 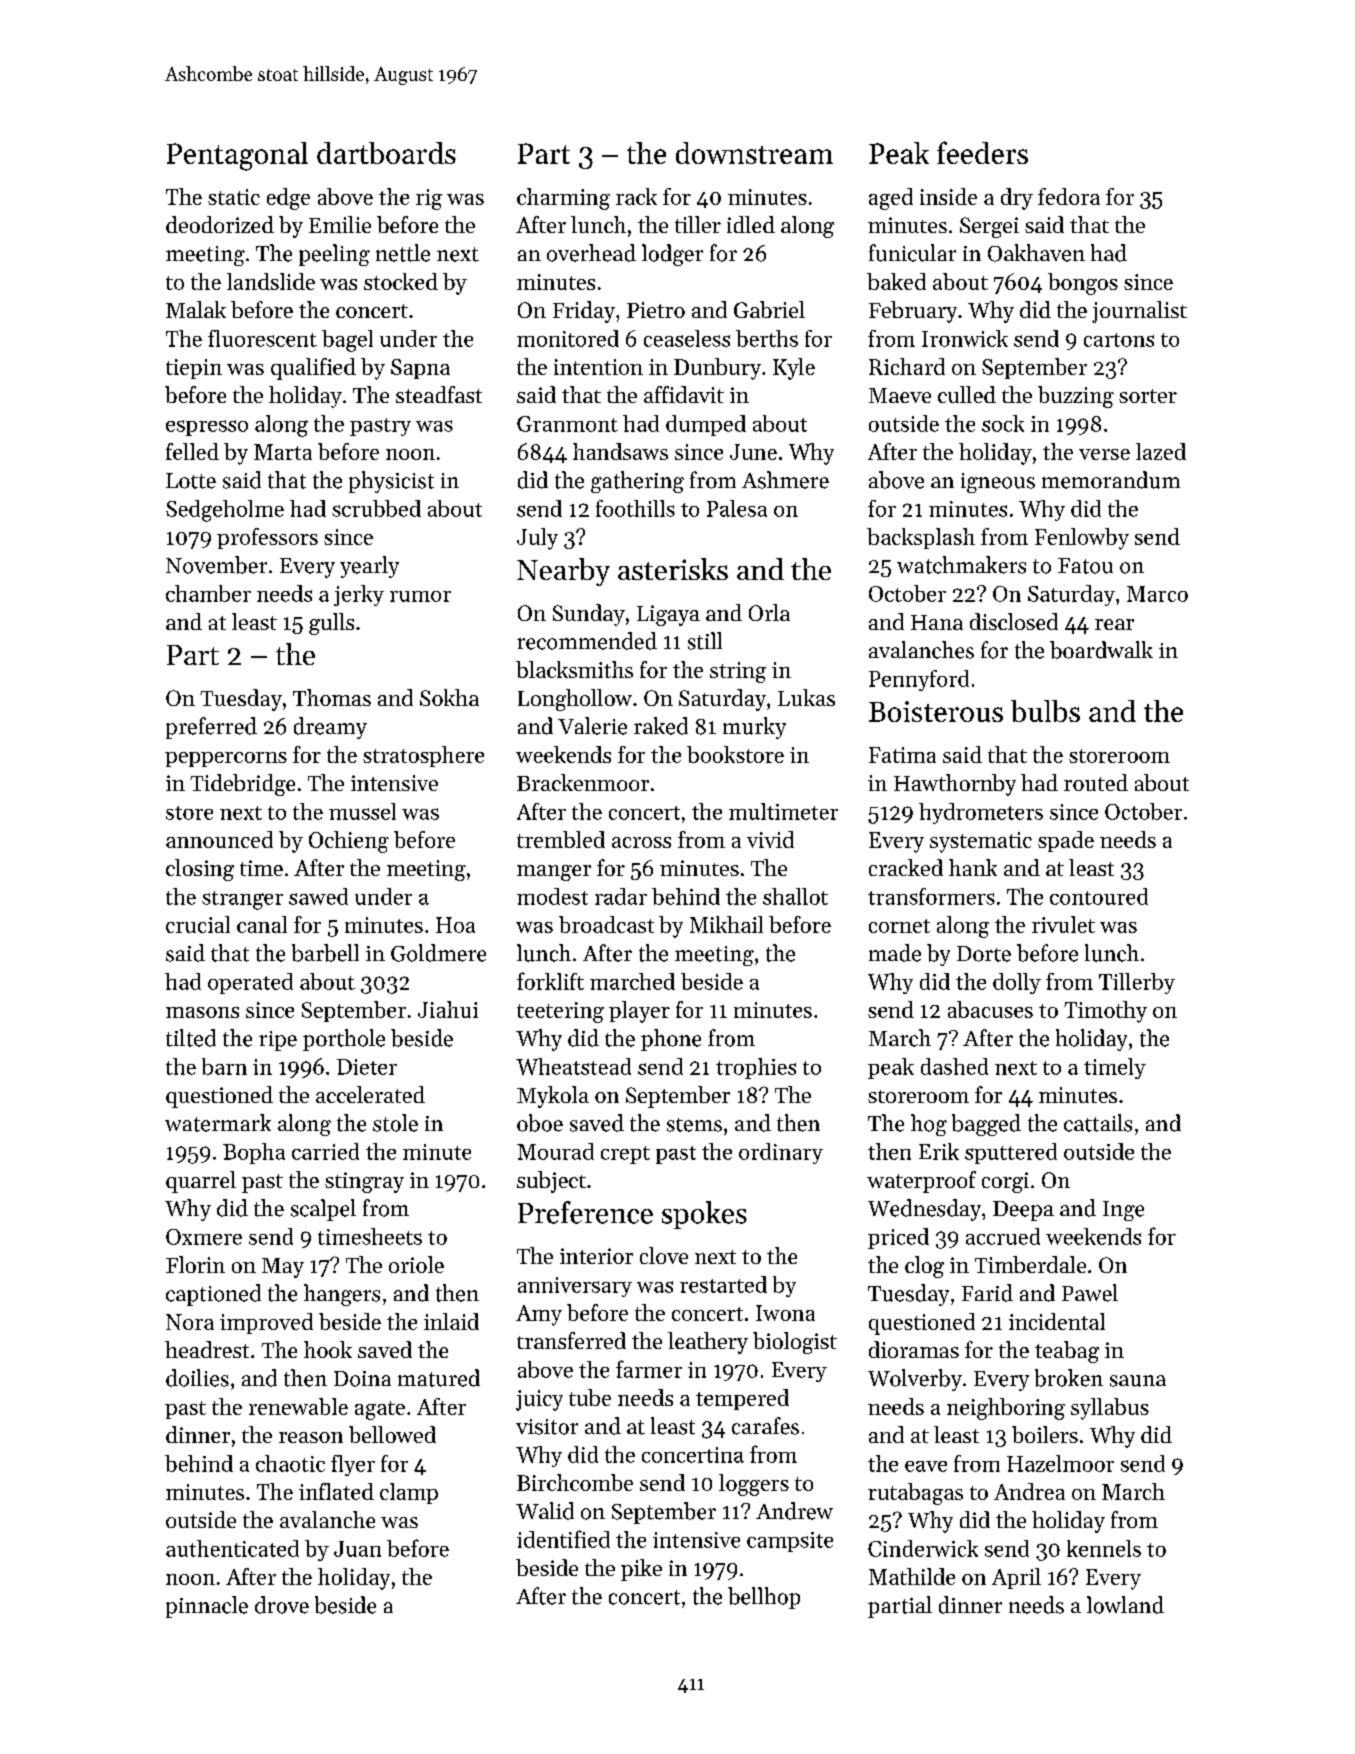 What do you see at coordinates (207, 1607) in the screenshot?
I see `pinnacle` at bounding box center [207, 1607].
